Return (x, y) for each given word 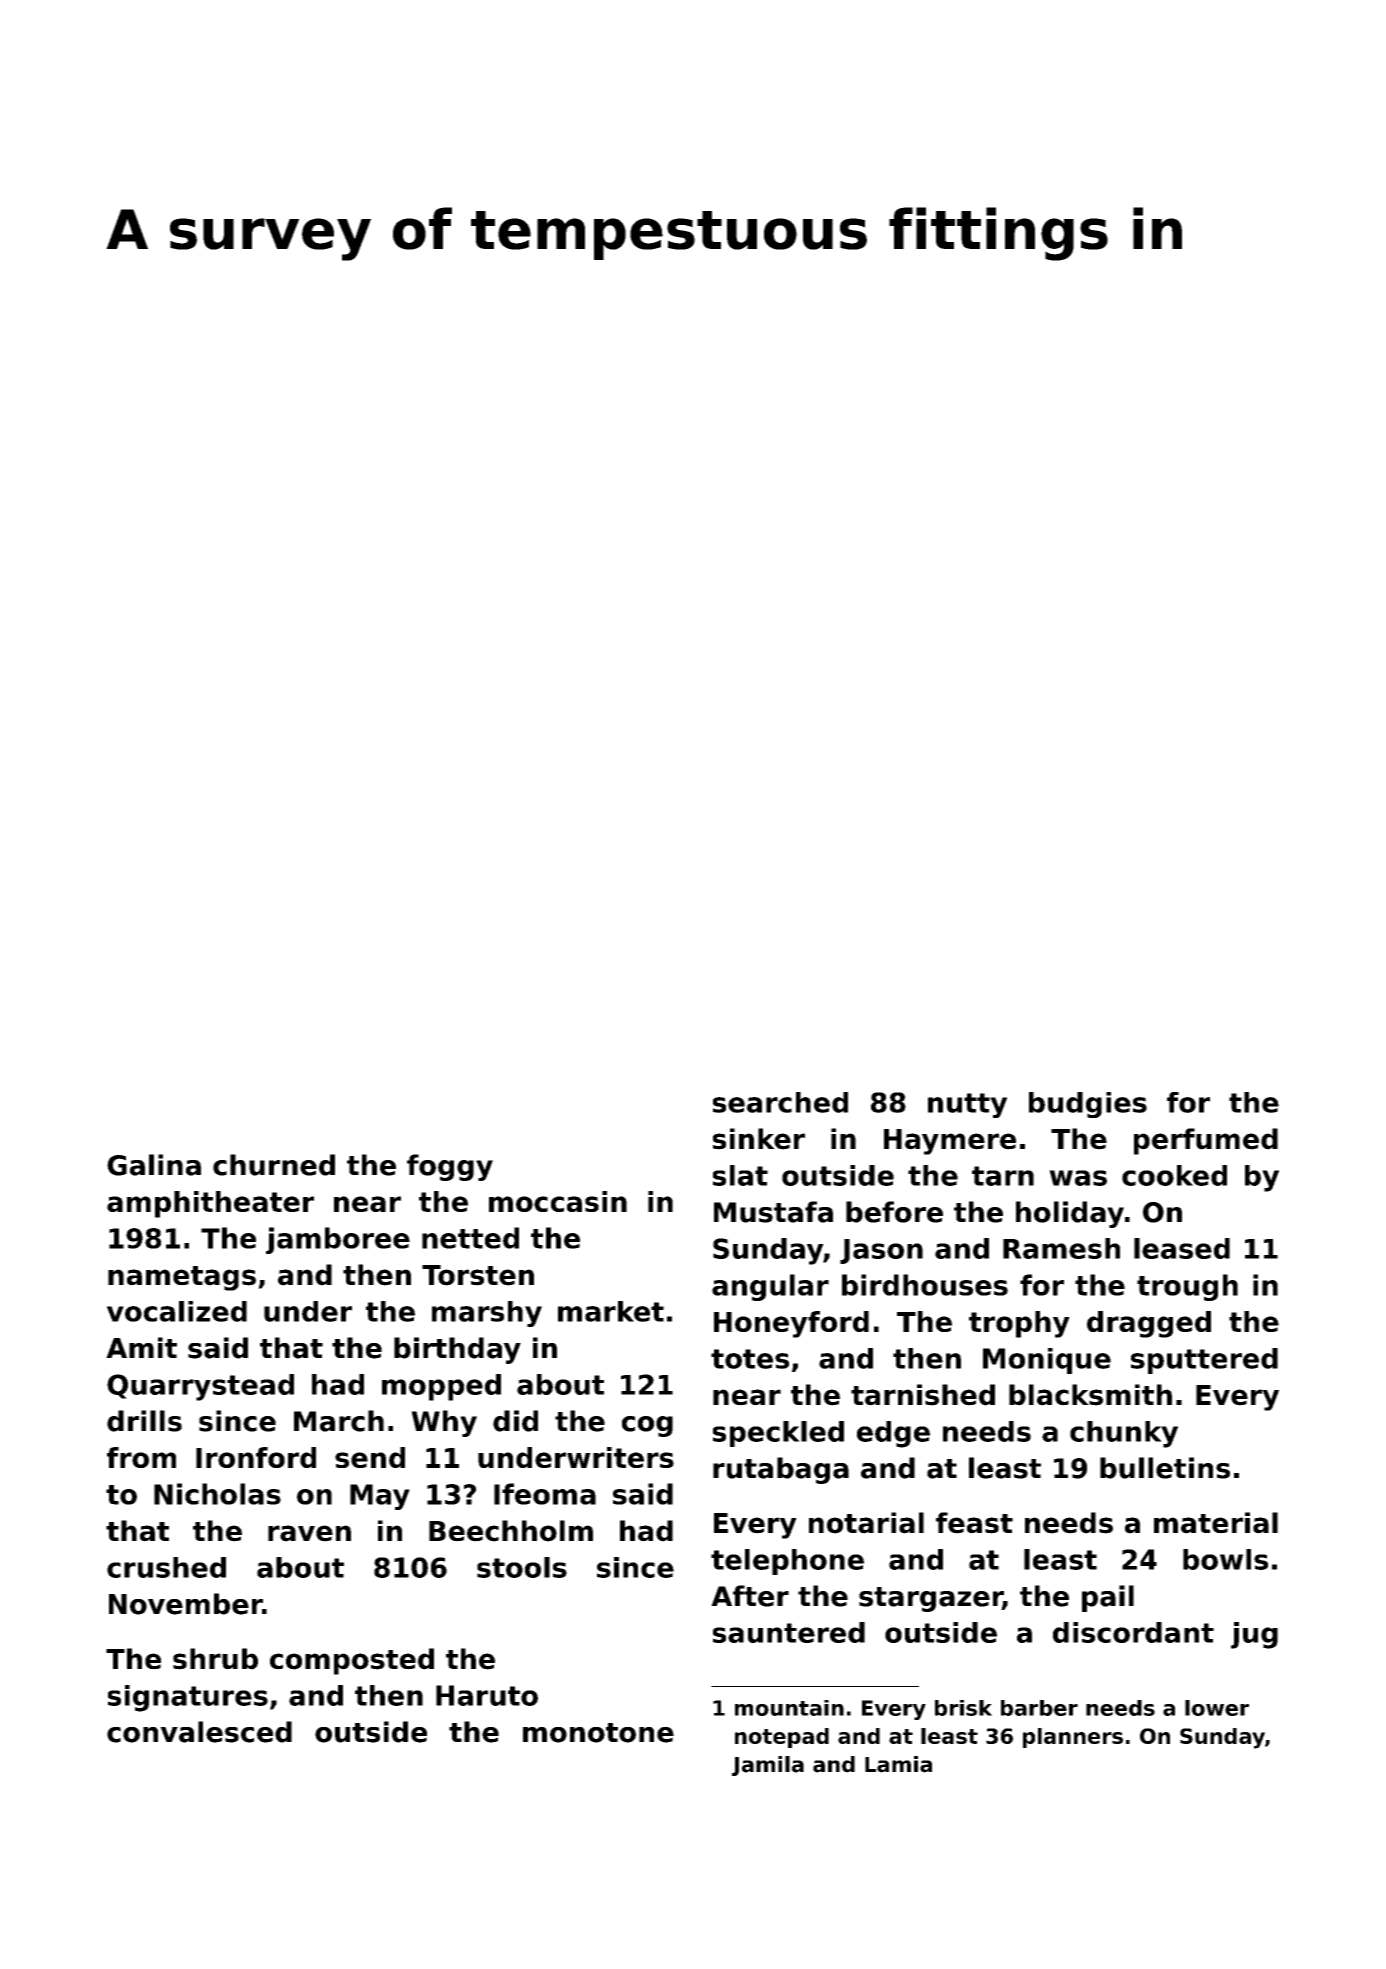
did (515, 1421)
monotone (598, 1733)
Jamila (768, 1766)
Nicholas (217, 1494)
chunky (1124, 1434)
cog (647, 1426)
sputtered (1204, 1361)
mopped (441, 1387)
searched (780, 1102)
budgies (1088, 1105)
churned (274, 1165)
